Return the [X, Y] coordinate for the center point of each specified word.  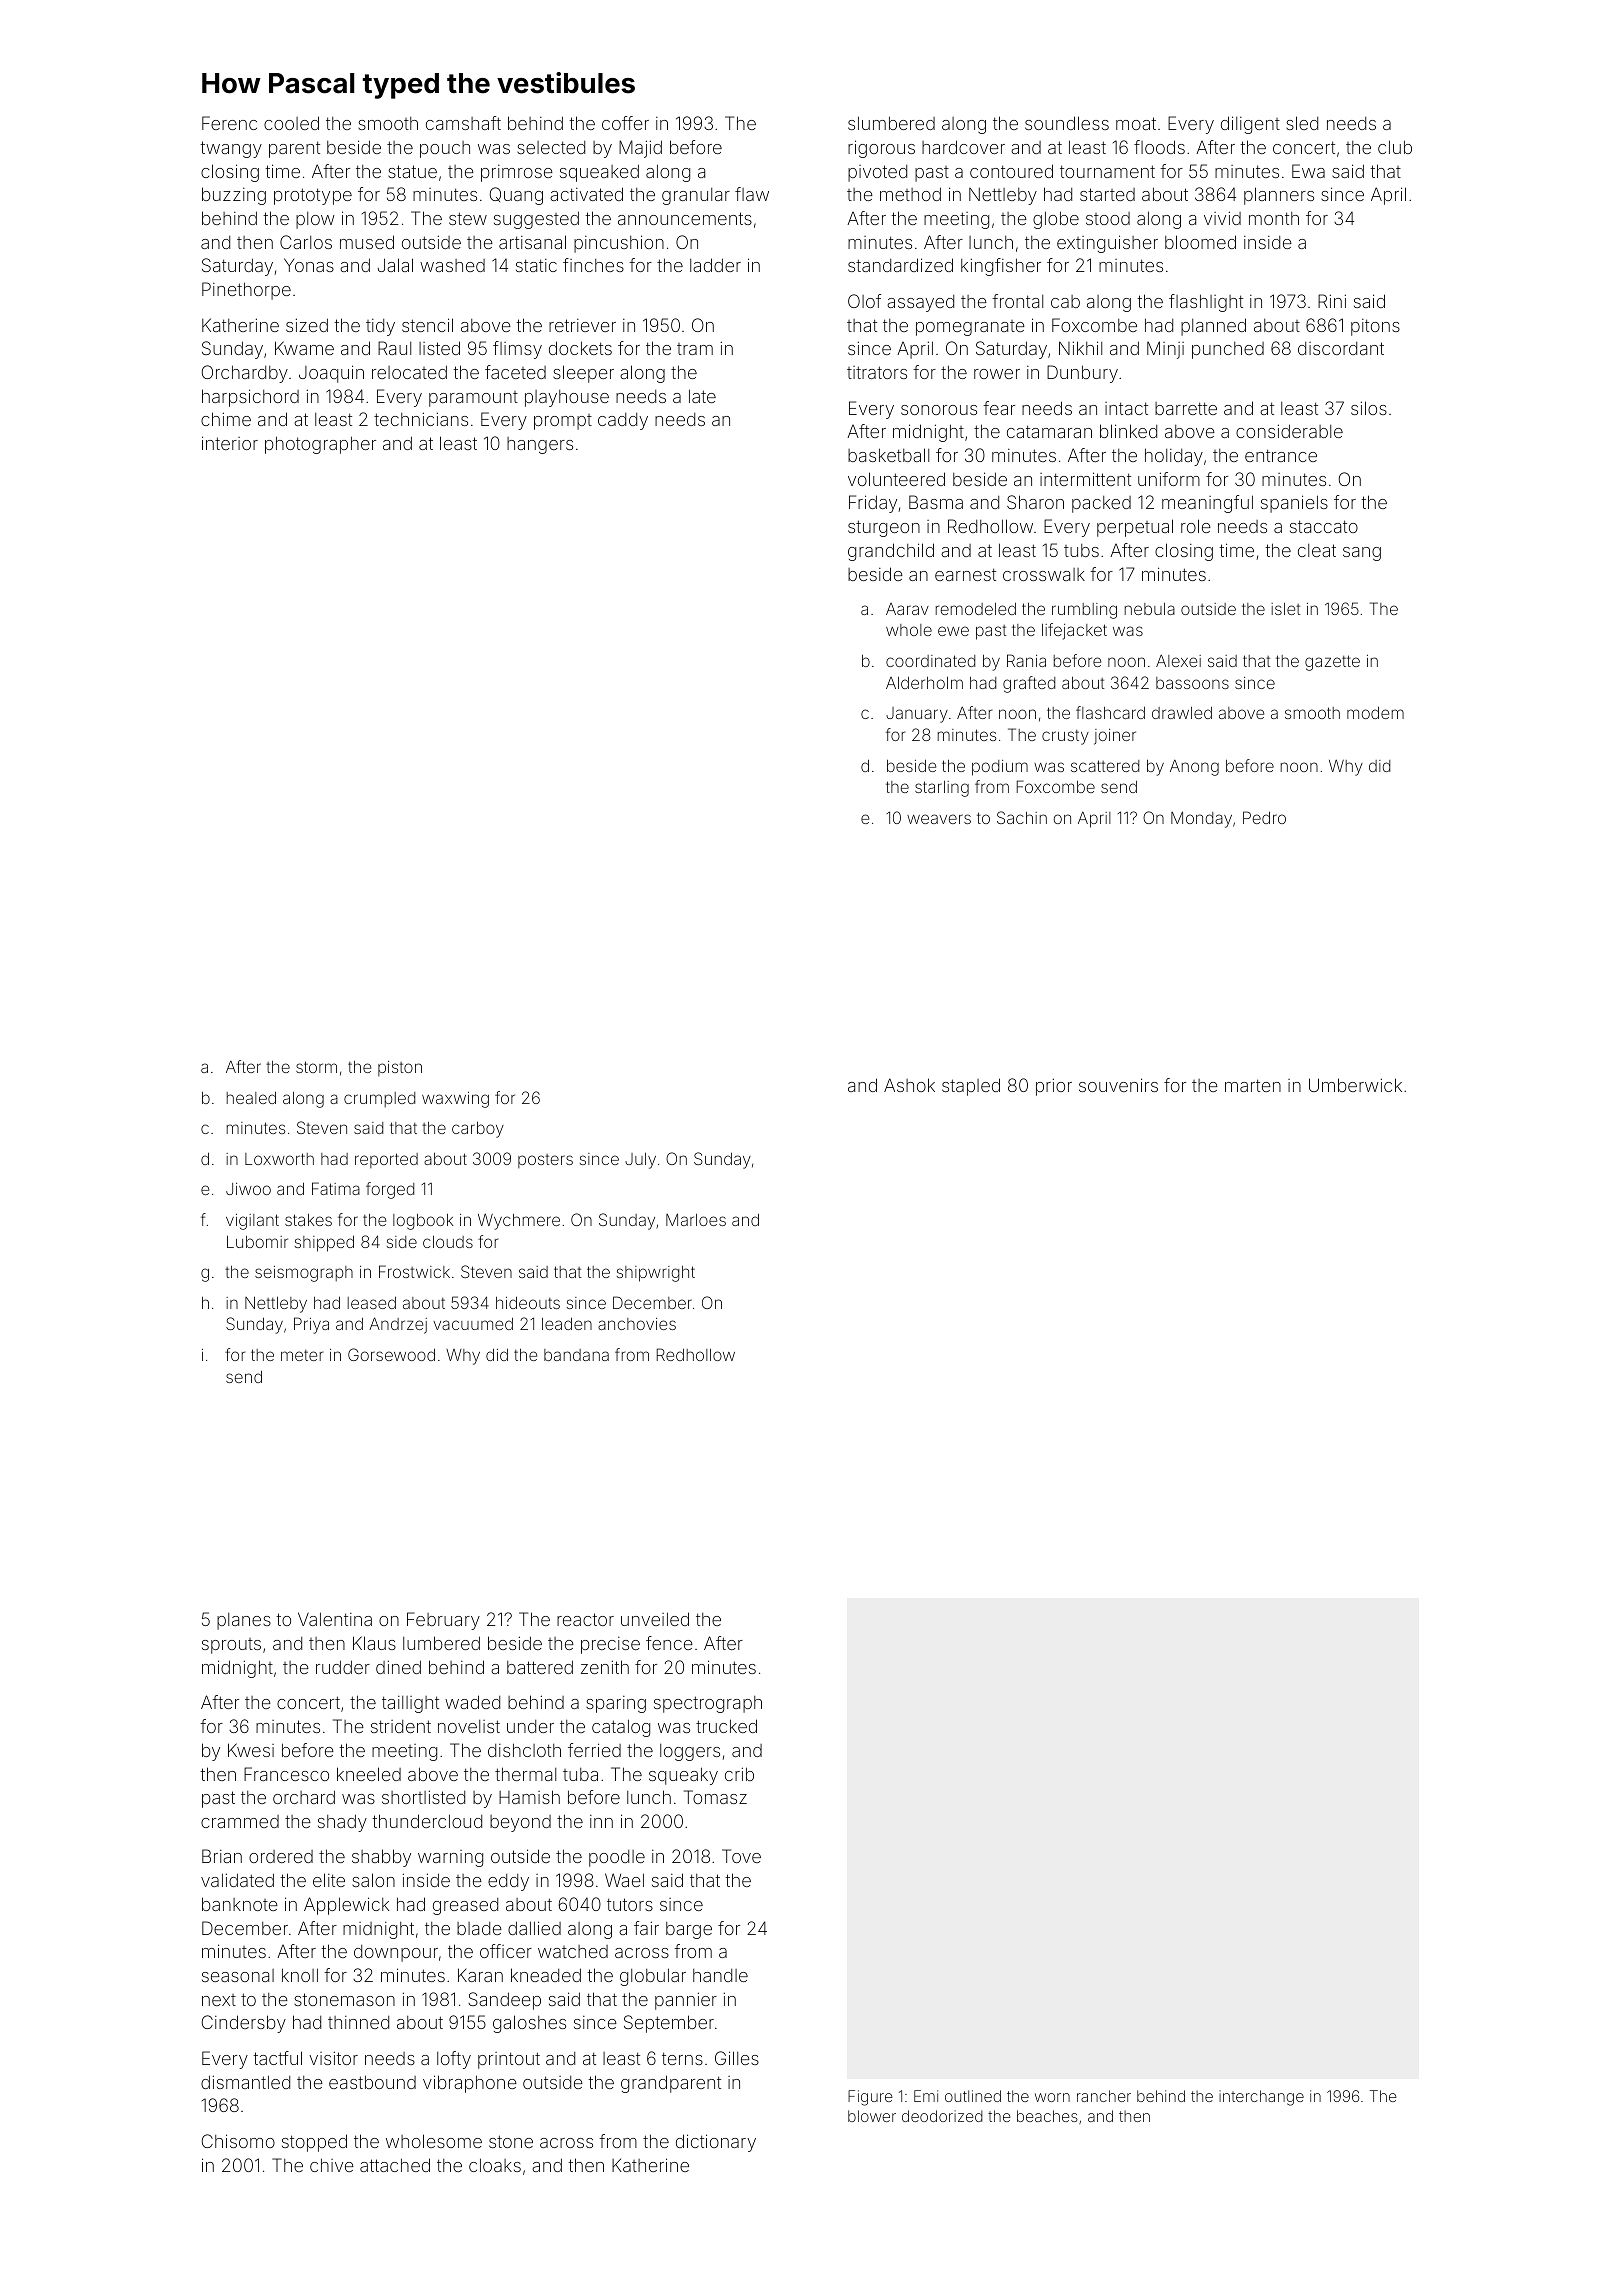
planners [1279, 196]
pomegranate [970, 328]
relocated [409, 372]
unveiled [655, 1619]
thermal [525, 1774]
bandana [576, 1355]
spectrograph [708, 1704]
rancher [1104, 2096]
